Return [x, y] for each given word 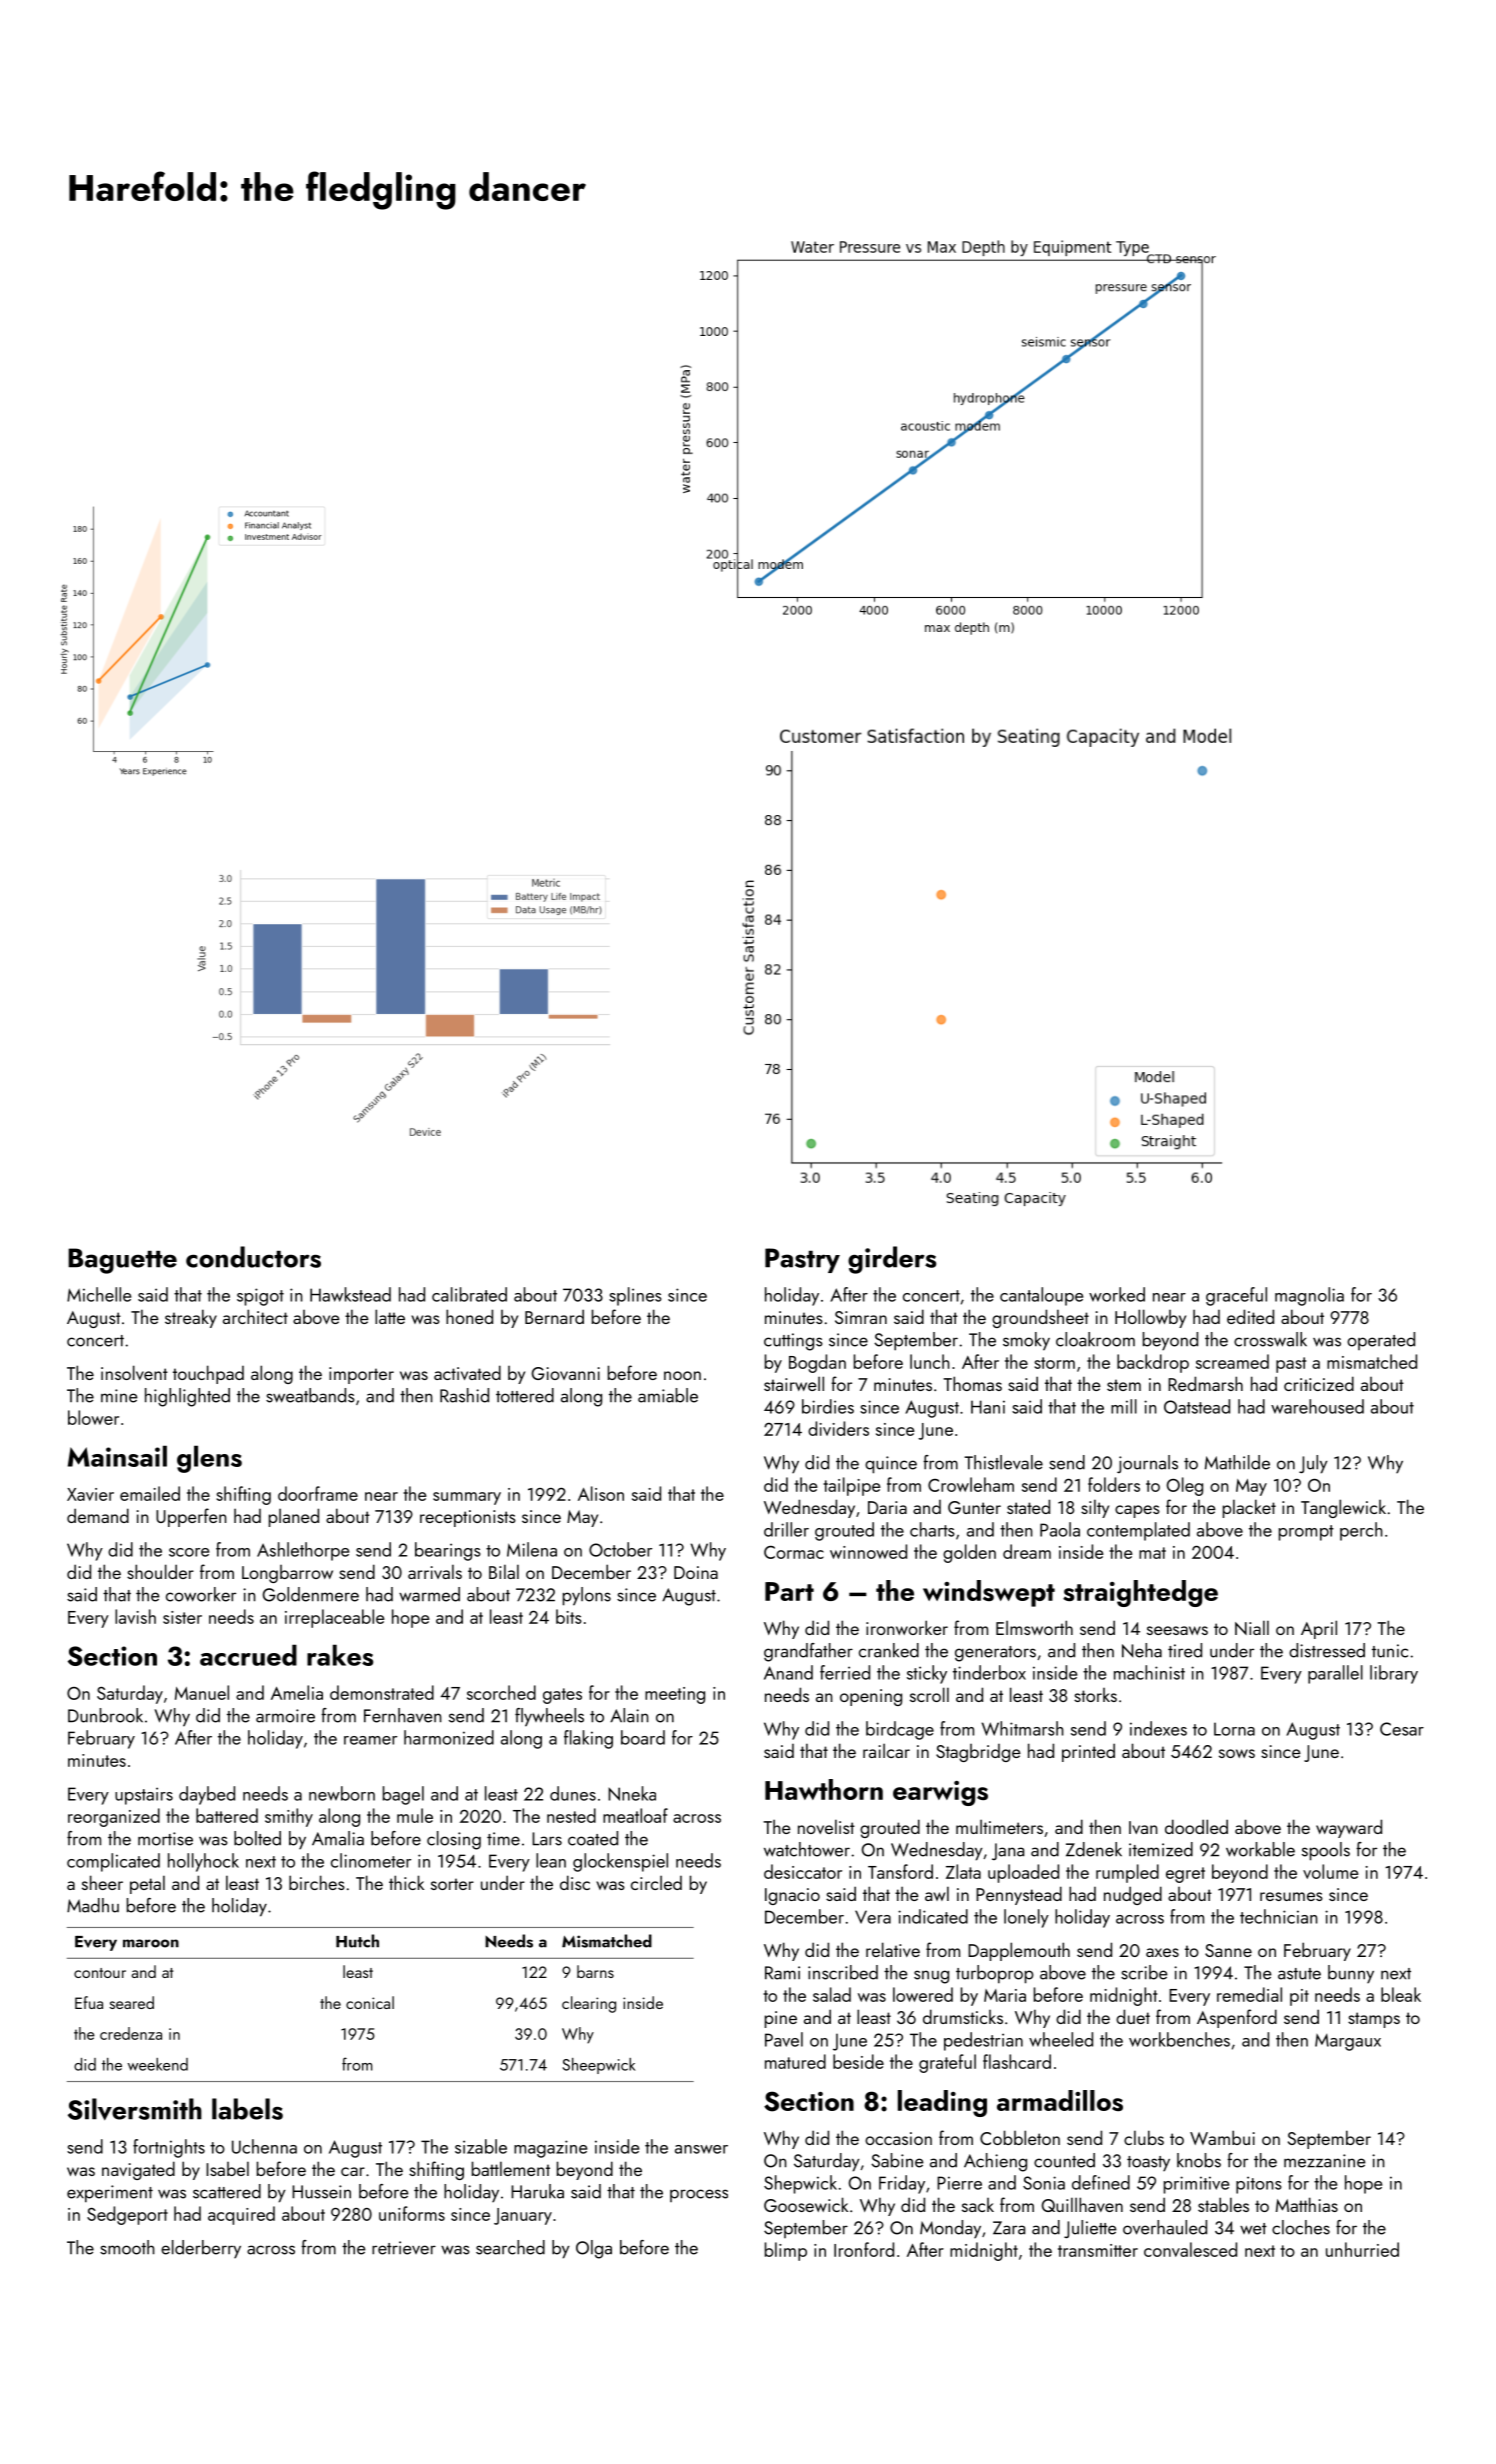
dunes [573, 1793]
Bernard [554, 1316]
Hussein [321, 2192]
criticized [1319, 1383]
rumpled [1127, 1873]
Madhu [93, 1905]
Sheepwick [599, 2066]
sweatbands [310, 1395]
